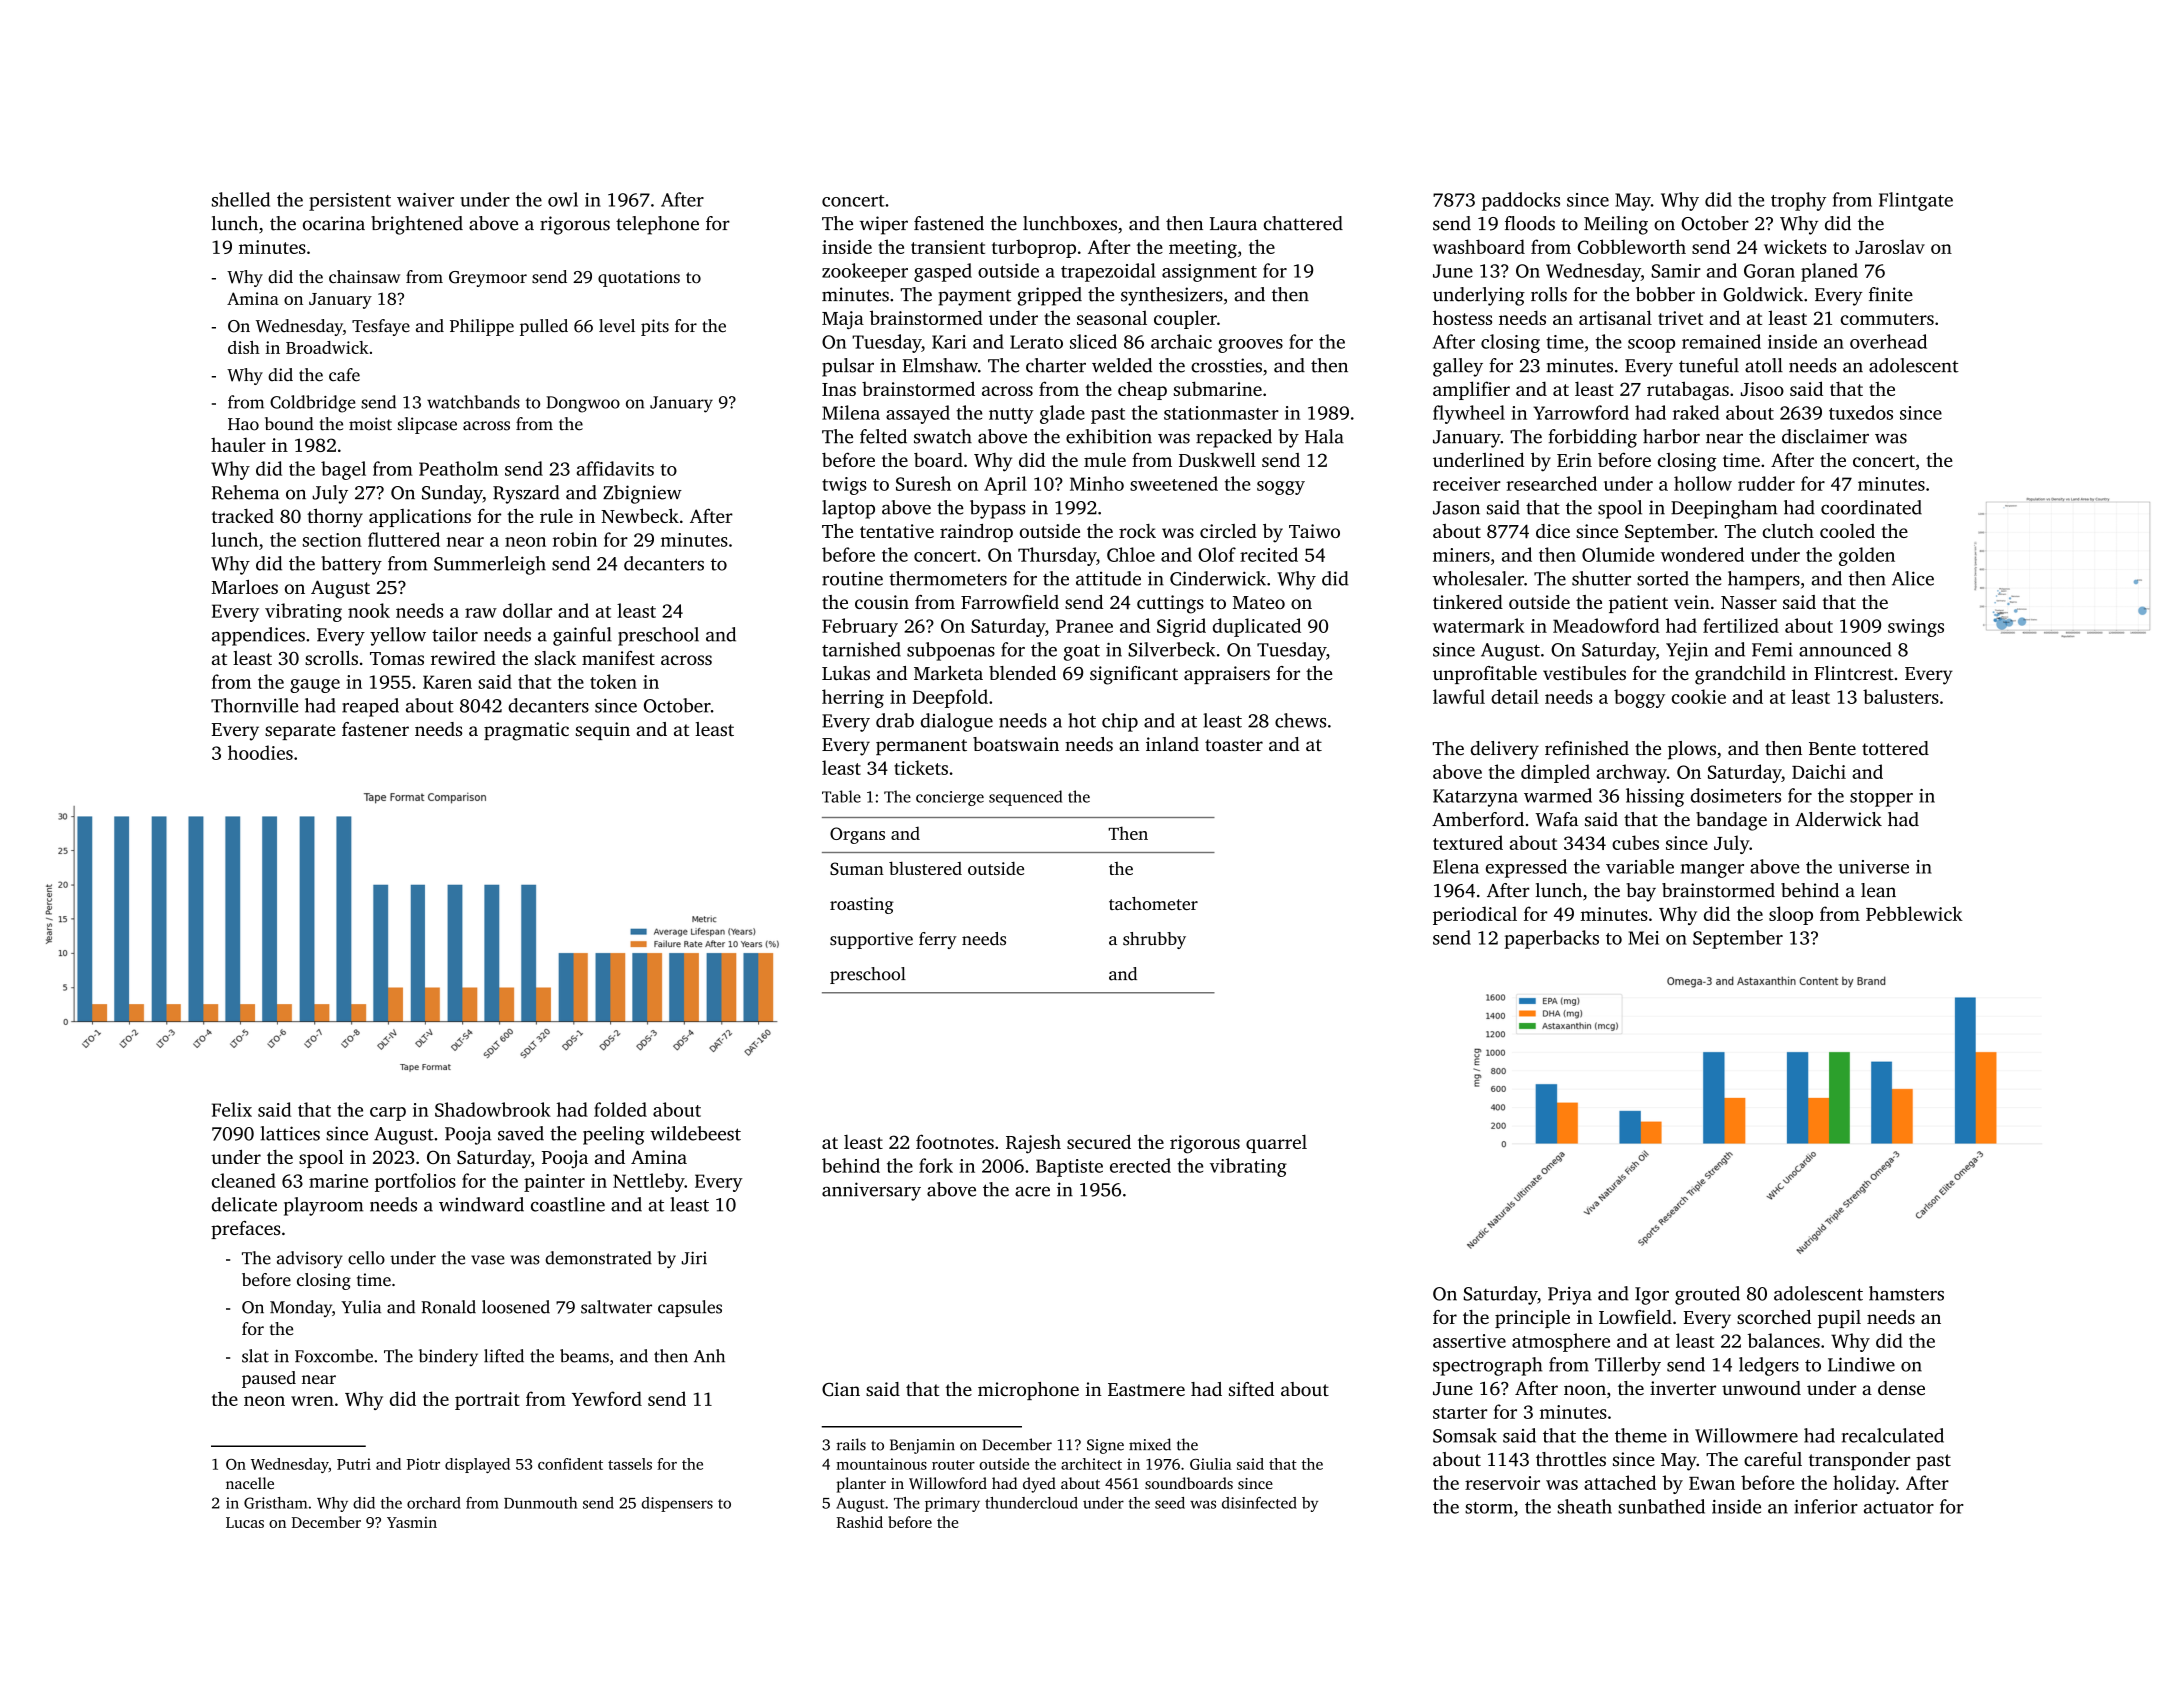 The image size is (2178, 1683). I want to click on rudder, so click(1766, 483).
